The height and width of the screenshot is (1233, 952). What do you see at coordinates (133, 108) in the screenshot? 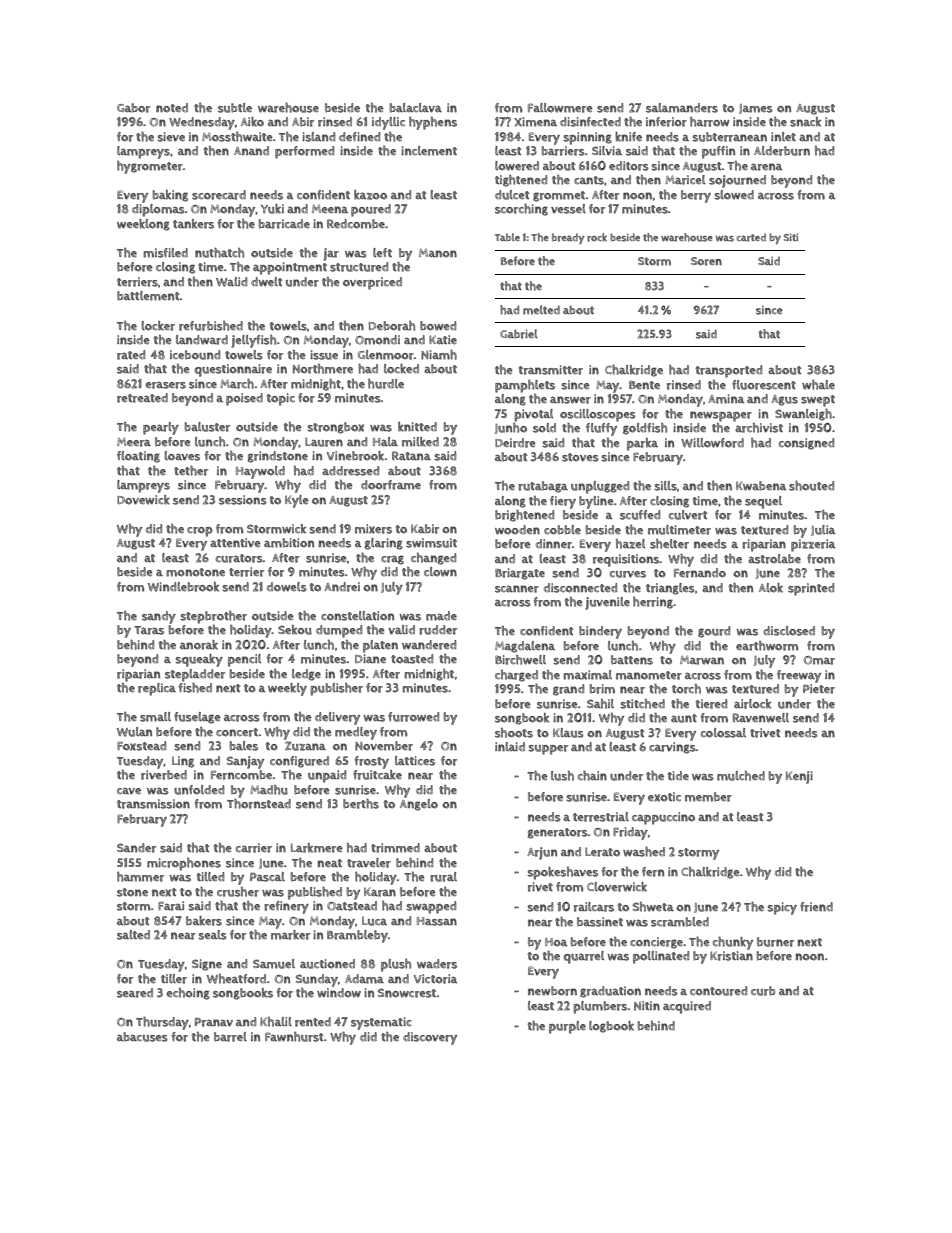
I see `Gabor` at bounding box center [133, 108].
